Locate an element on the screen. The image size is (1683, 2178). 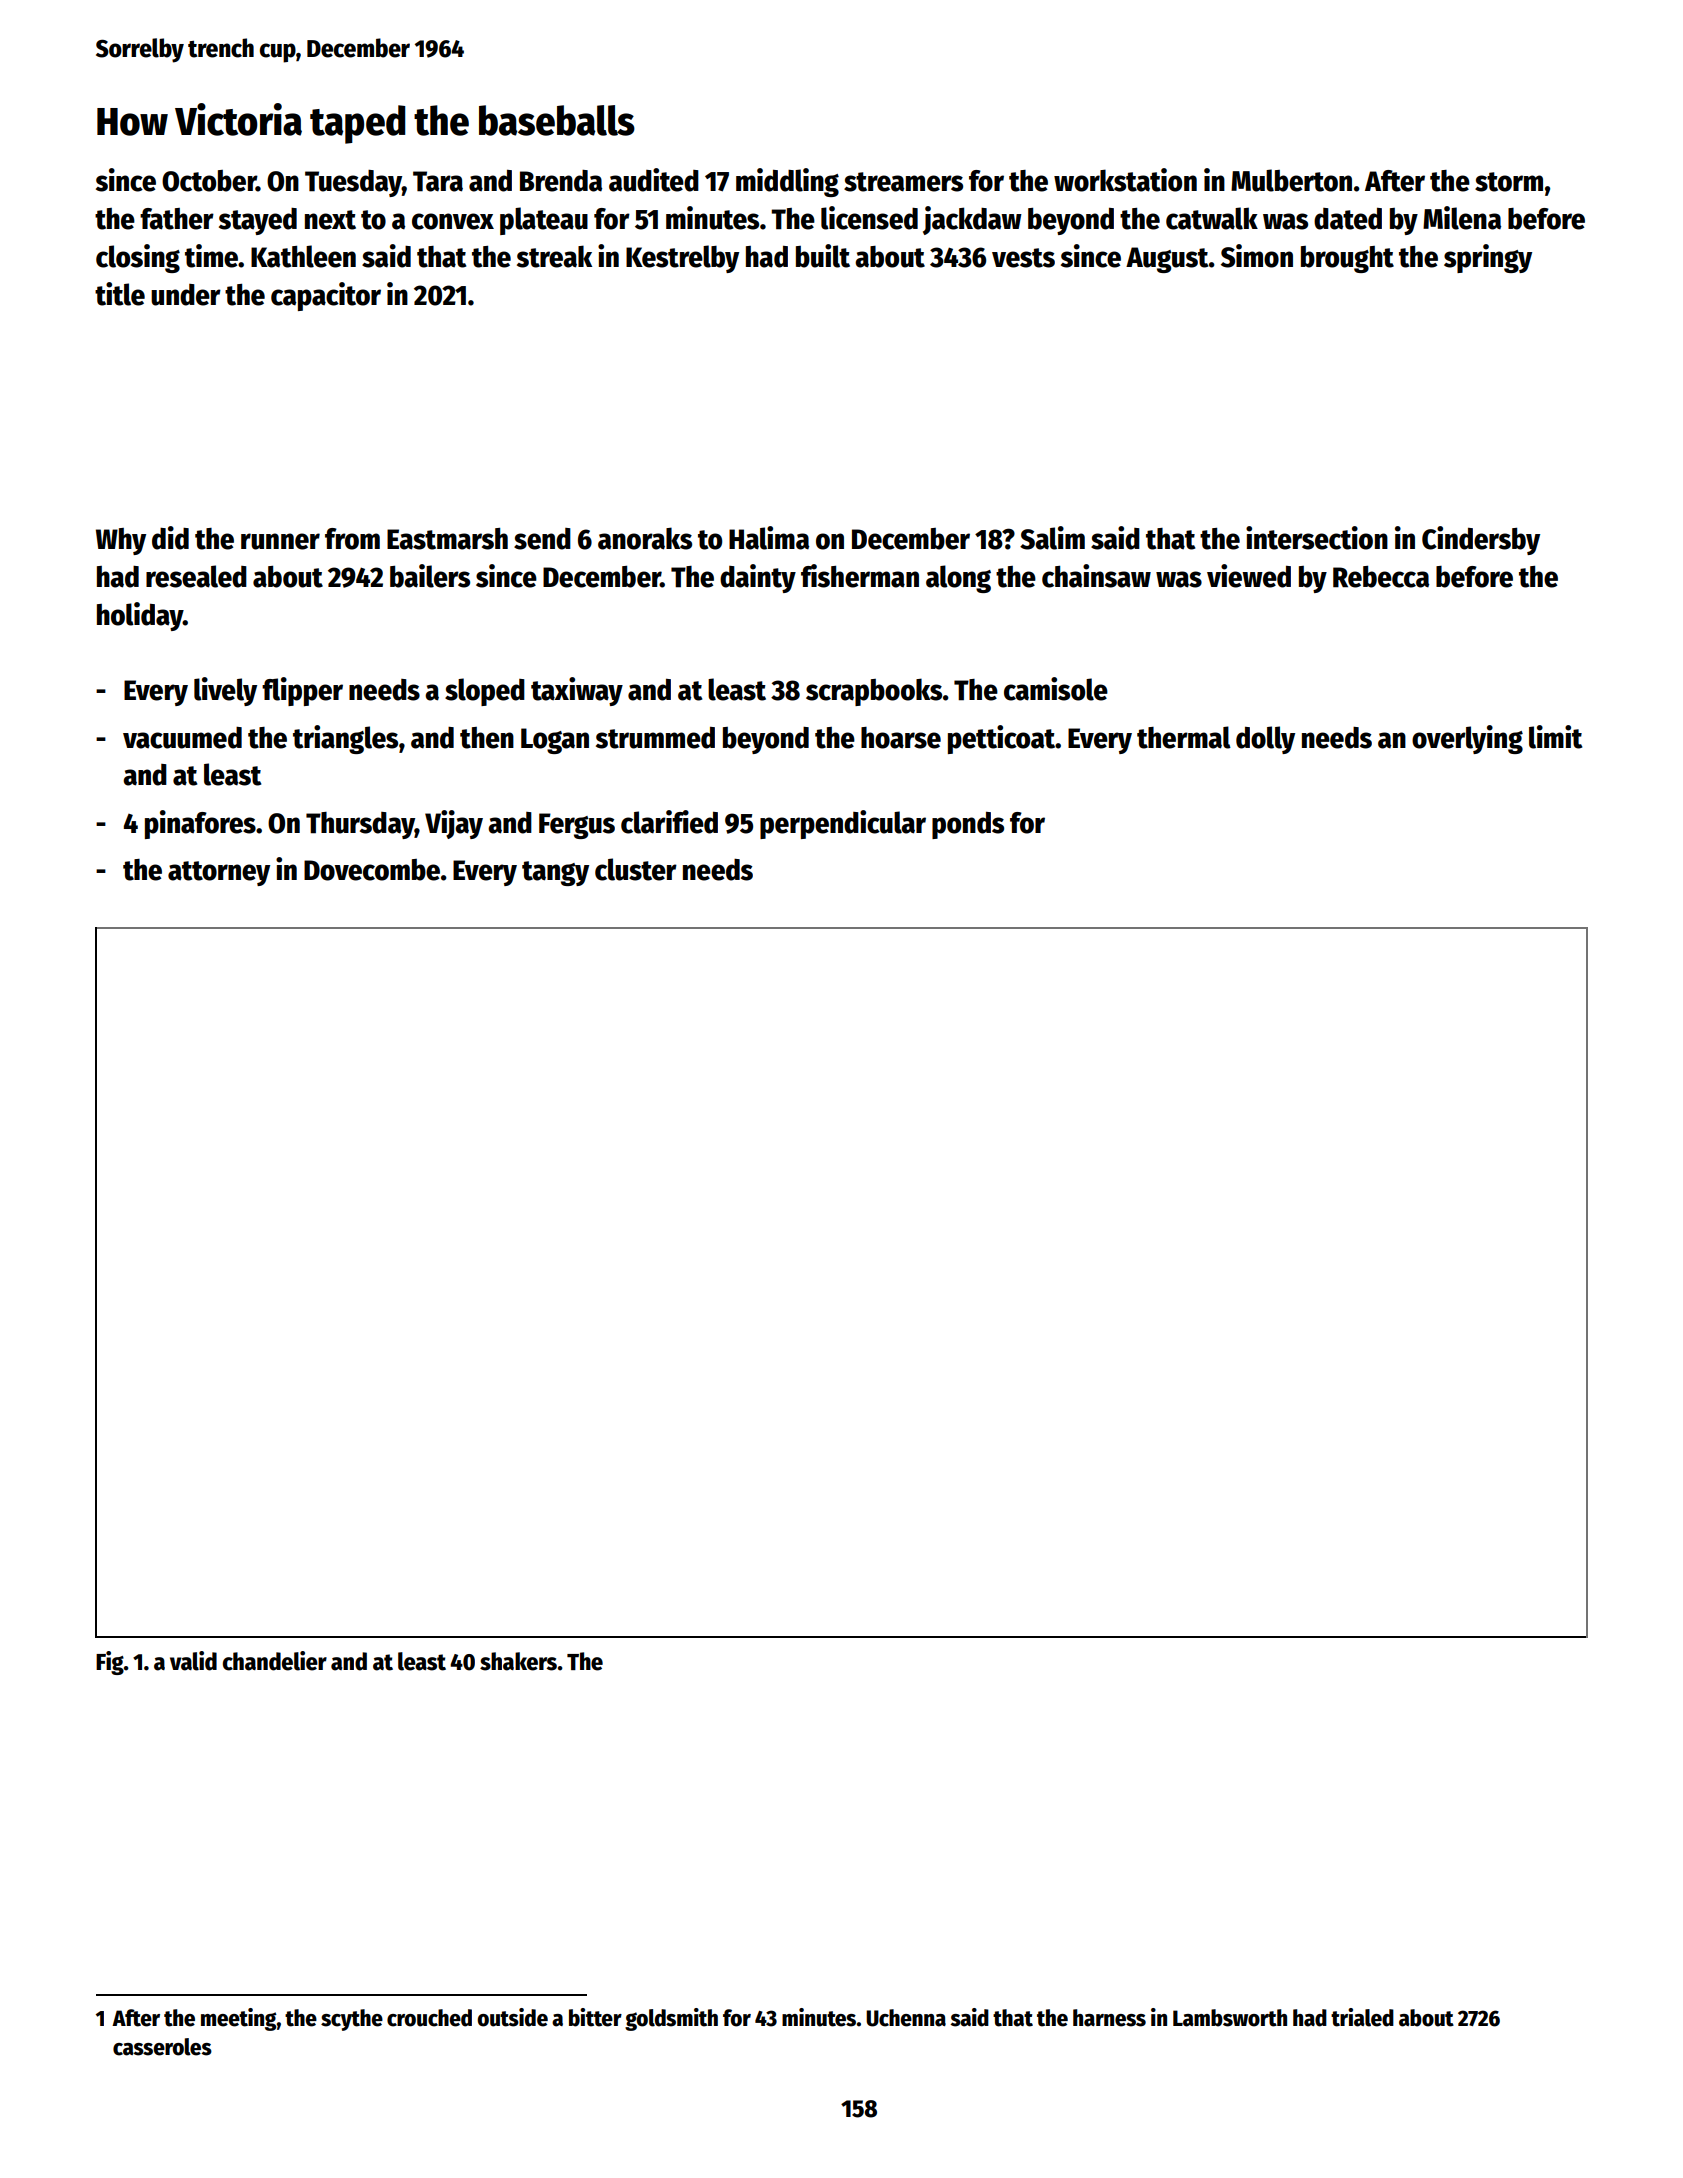
workstation is located at coordinates (1125, 180).
